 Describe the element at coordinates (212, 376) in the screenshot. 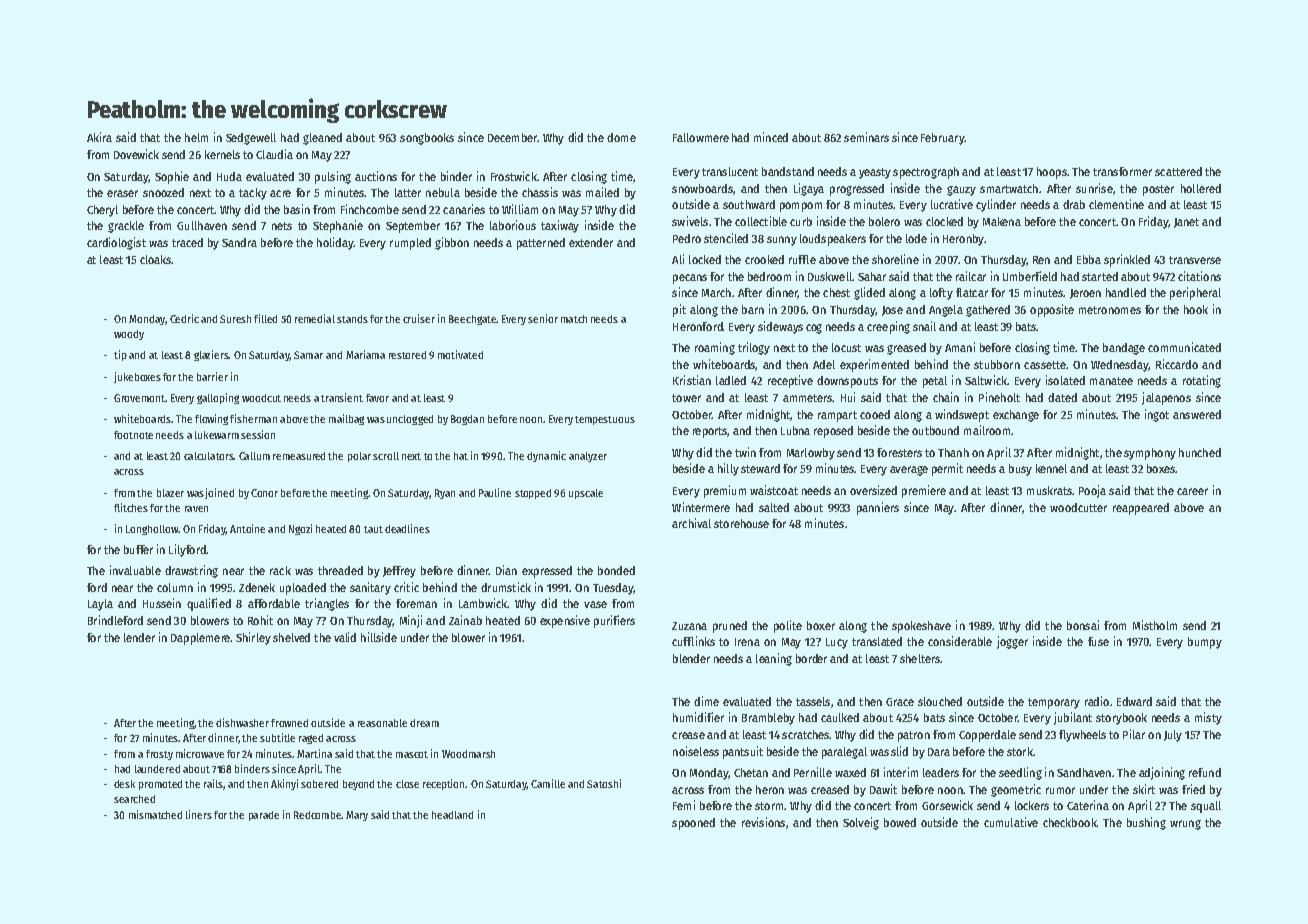

I see `barrier` at that location.
